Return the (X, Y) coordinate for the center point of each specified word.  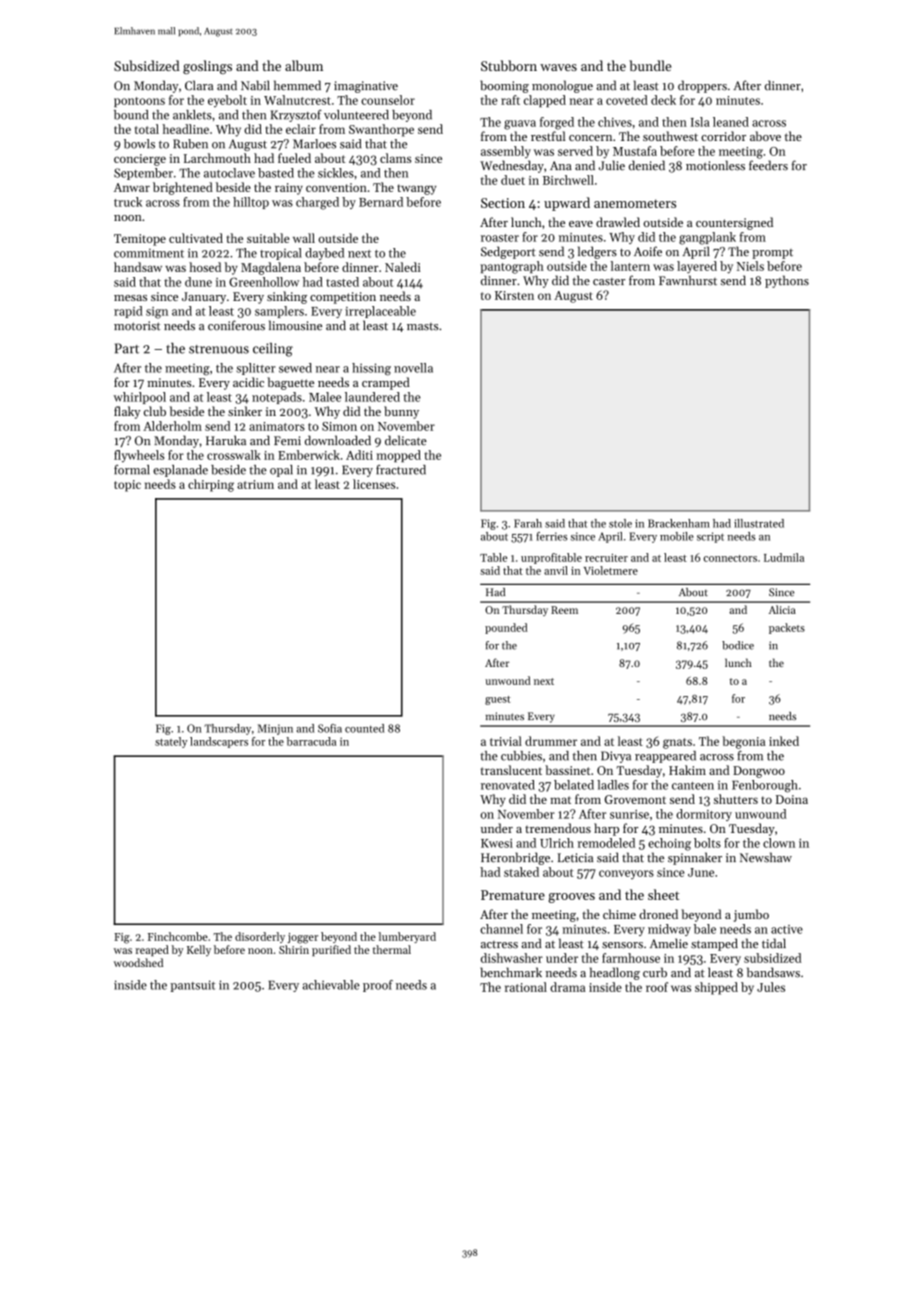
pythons (787, 281)
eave (581, 224)
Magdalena (271, 268)
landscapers (219, 742)
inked (784, 741)
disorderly (260, 937)
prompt (772, 254)
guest (498, 700)
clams (395, 158)
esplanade (180, 471)
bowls (139, 144)
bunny (401, 412)
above (765, 136)
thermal (392, 949)
